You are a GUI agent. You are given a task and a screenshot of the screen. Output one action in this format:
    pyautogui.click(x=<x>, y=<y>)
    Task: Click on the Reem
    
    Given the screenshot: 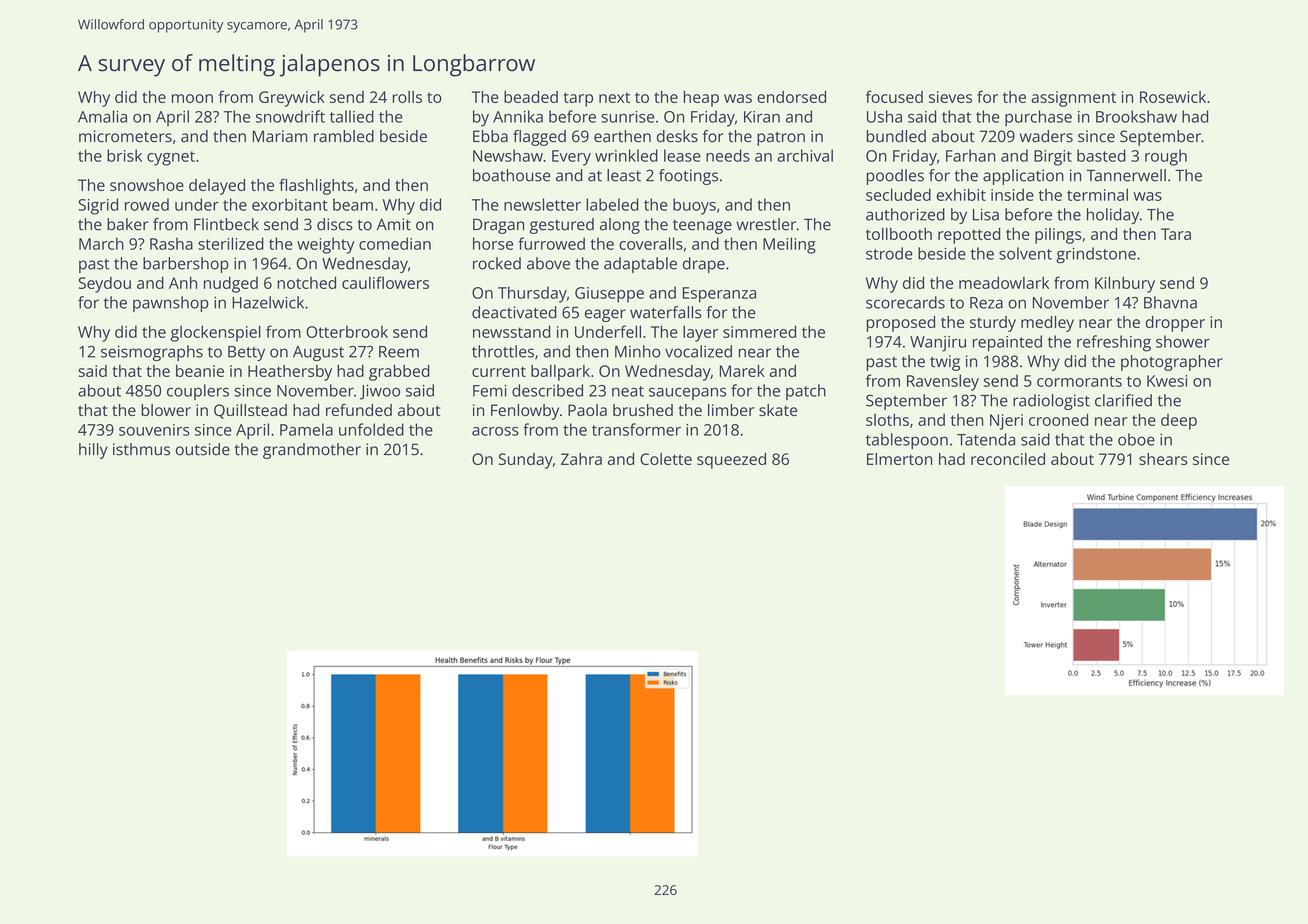 What is the action you would take?
    pyautogui.click(x=399, y=352)
